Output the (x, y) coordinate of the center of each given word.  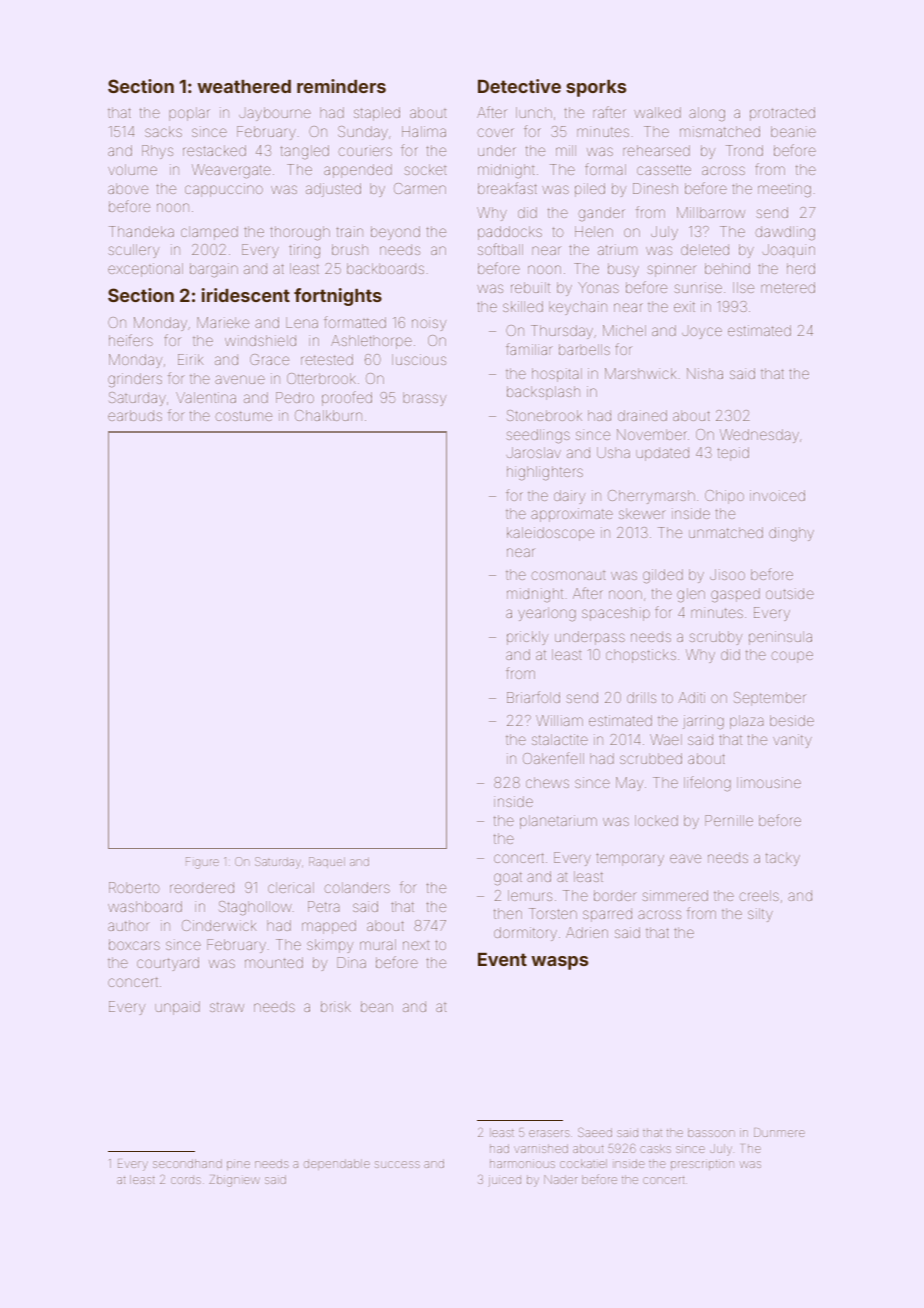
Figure (202, 863)
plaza (747, 722)
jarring (703, 722)
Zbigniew (234, 1181)
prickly (527, 638)
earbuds (135, 415)
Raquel (327, 862)
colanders (357, 887)
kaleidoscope (550, 534)
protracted (782, 114)
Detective (519, 86)
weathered (244, 86)
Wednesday (759, 436)
